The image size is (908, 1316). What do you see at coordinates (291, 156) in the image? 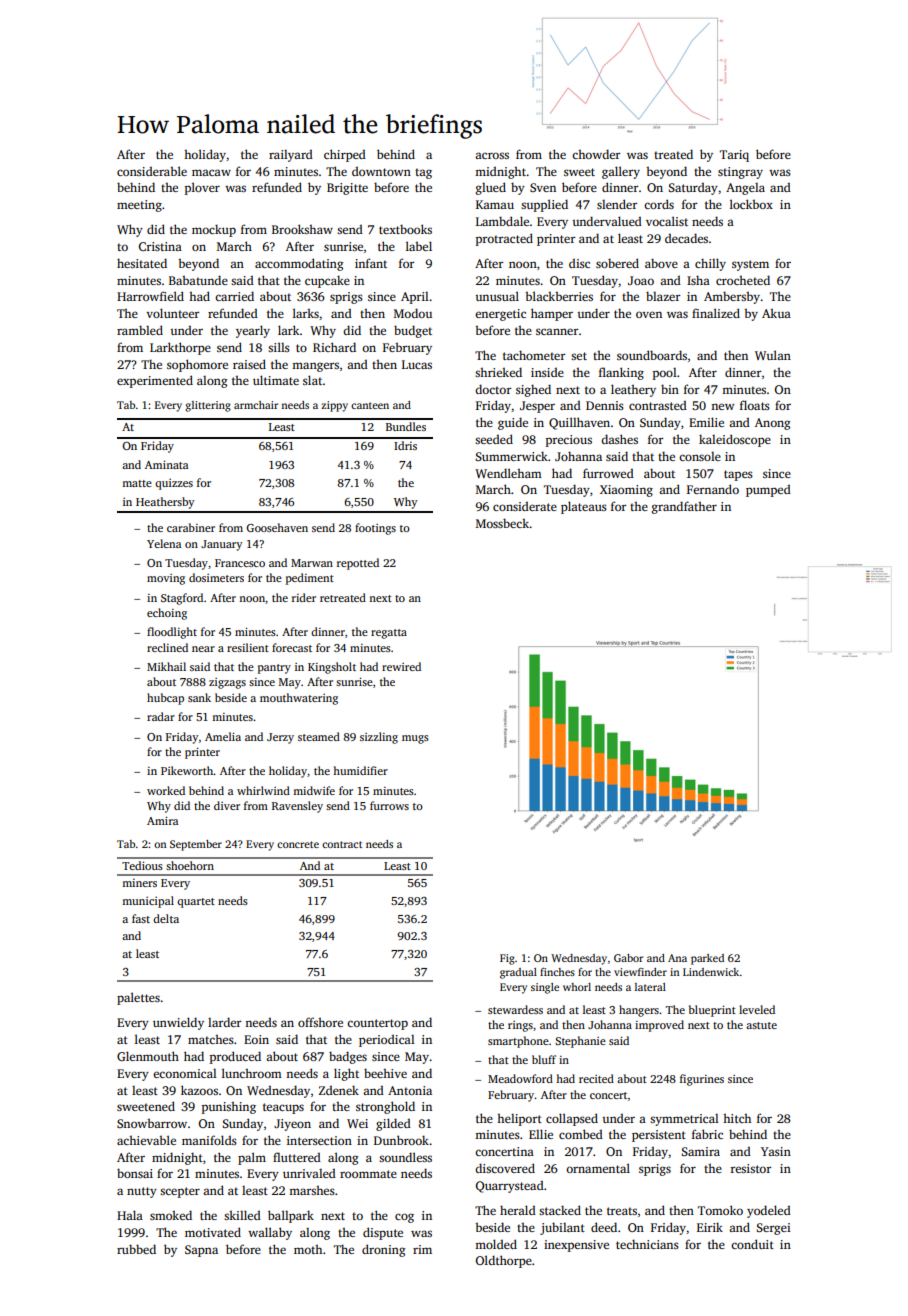
I see `railyard` at bounding box center [291, 156].
